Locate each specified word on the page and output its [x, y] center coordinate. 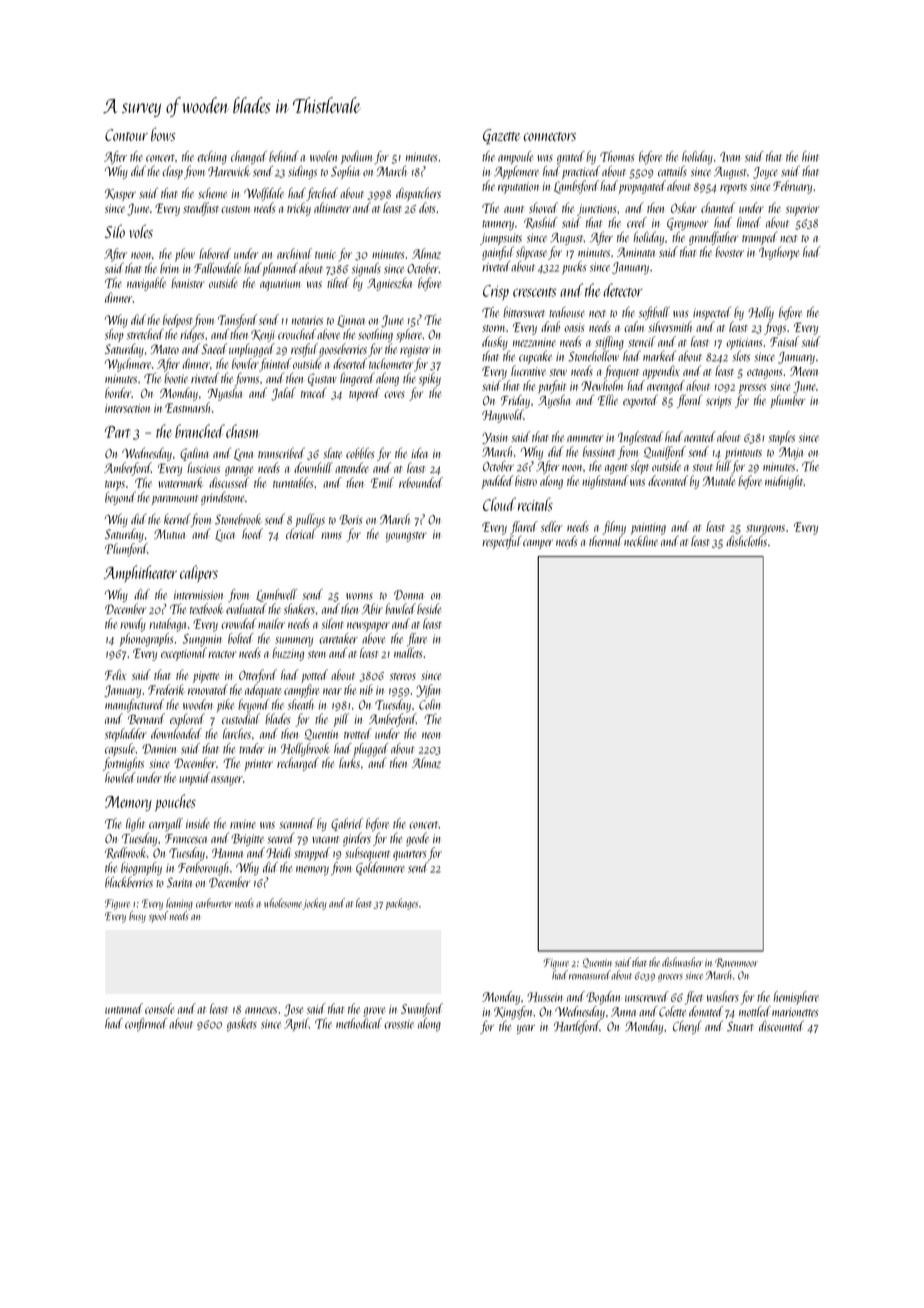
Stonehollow [593, 356]
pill [341, 720]
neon [431, 735]
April [296, 1024]
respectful [502, 542]
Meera [804, 371]
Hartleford [577, 1027]
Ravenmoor [736, 963]
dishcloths [746, 541]
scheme [212, 193]
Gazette [501, 137]
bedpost [178, 321]
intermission [198, 595]
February [792, 187]
